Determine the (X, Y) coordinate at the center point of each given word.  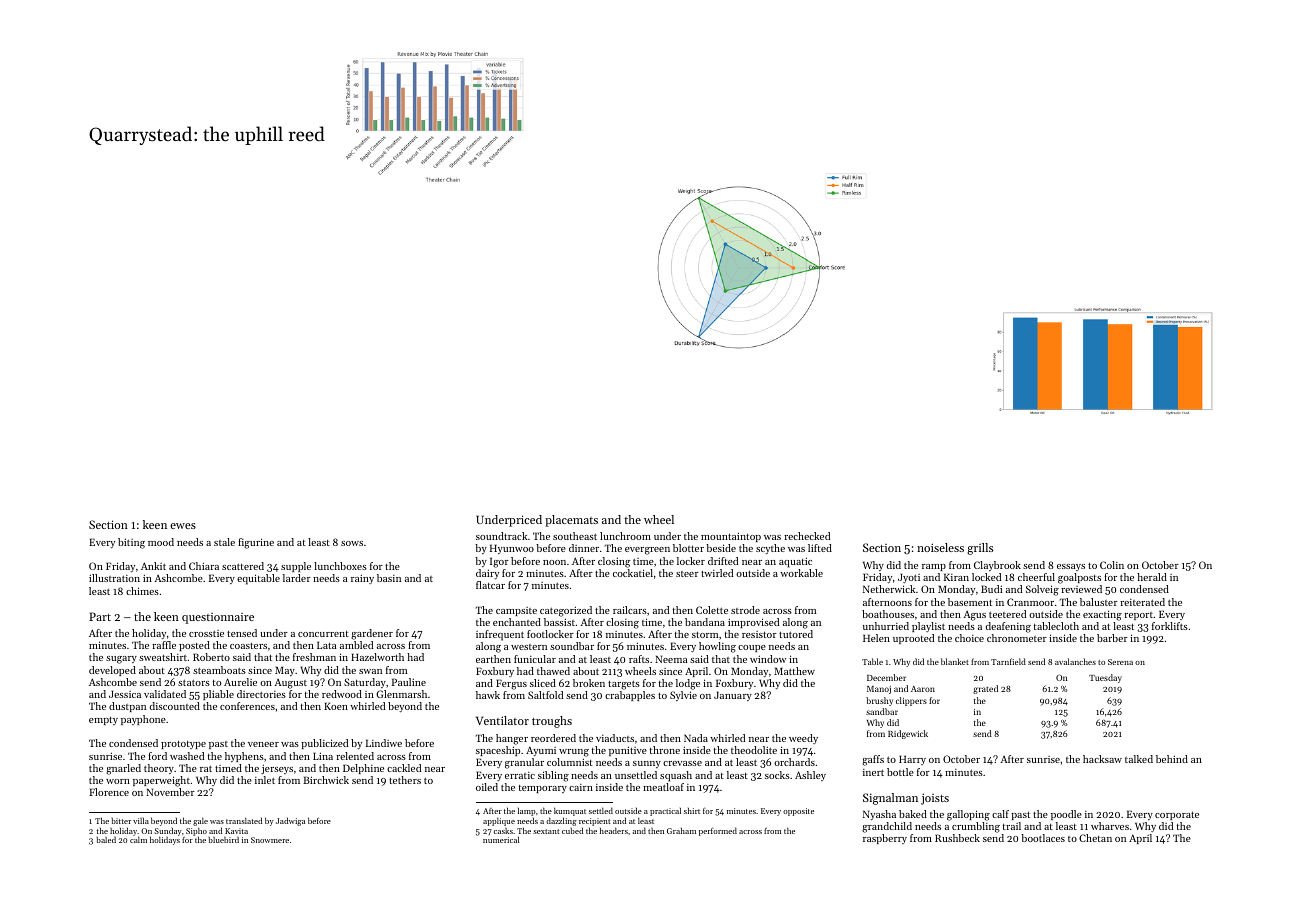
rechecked (807, 536)
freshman (314, 657)
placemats (571, 521)
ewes (183, 526)
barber (1112, 638)
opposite (798, 812)
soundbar (572, 646)
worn (118, 781)
